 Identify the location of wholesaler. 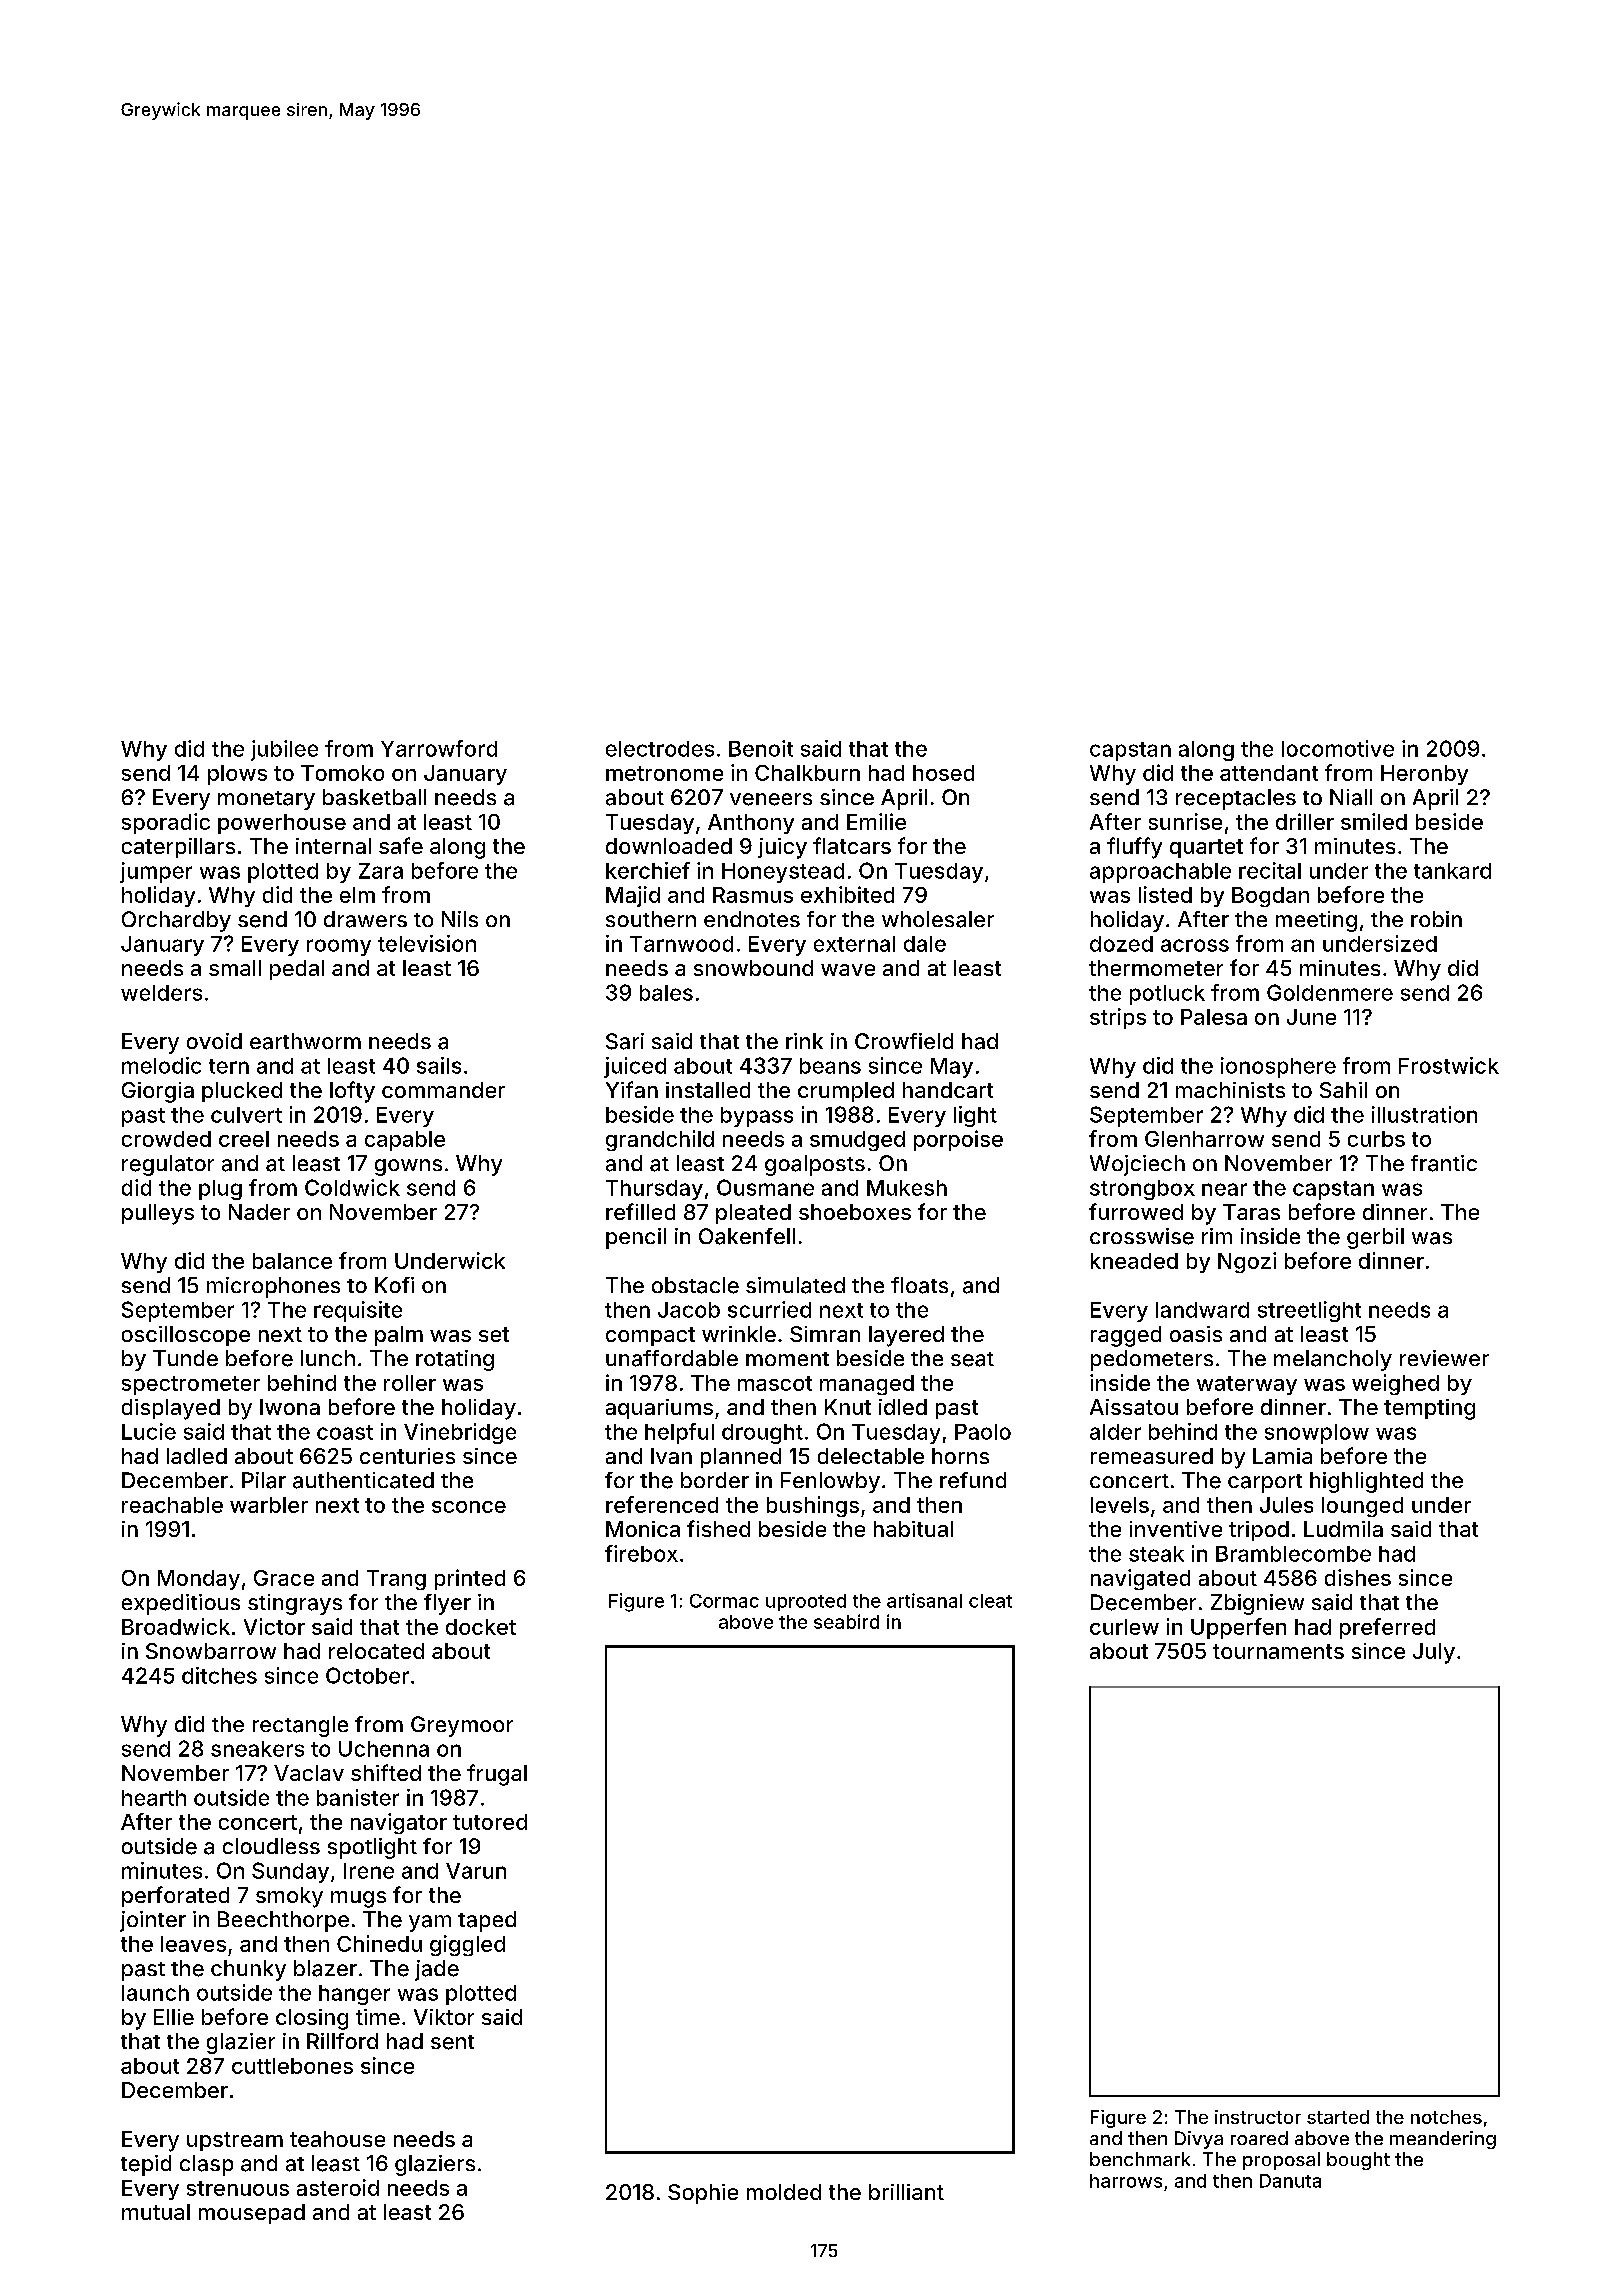
(938, 919).
